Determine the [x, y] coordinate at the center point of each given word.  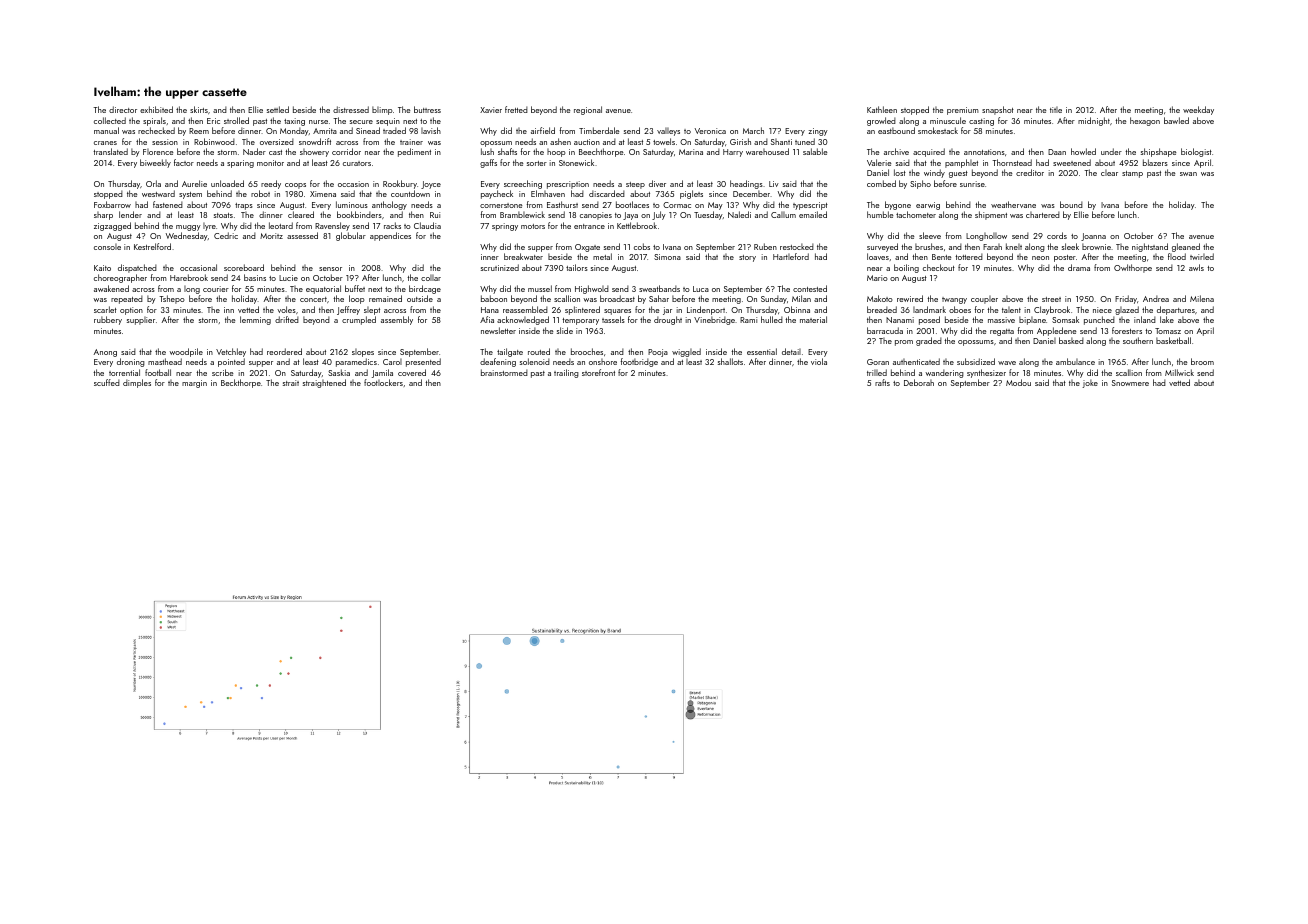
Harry [733, 153]
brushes [929, 246]
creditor [1030, 172]
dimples [137, 383]
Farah [992, 247]
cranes [105, 143]
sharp [103, 216]
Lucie [288, 278]
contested [810, 288]
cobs [642, 246]
